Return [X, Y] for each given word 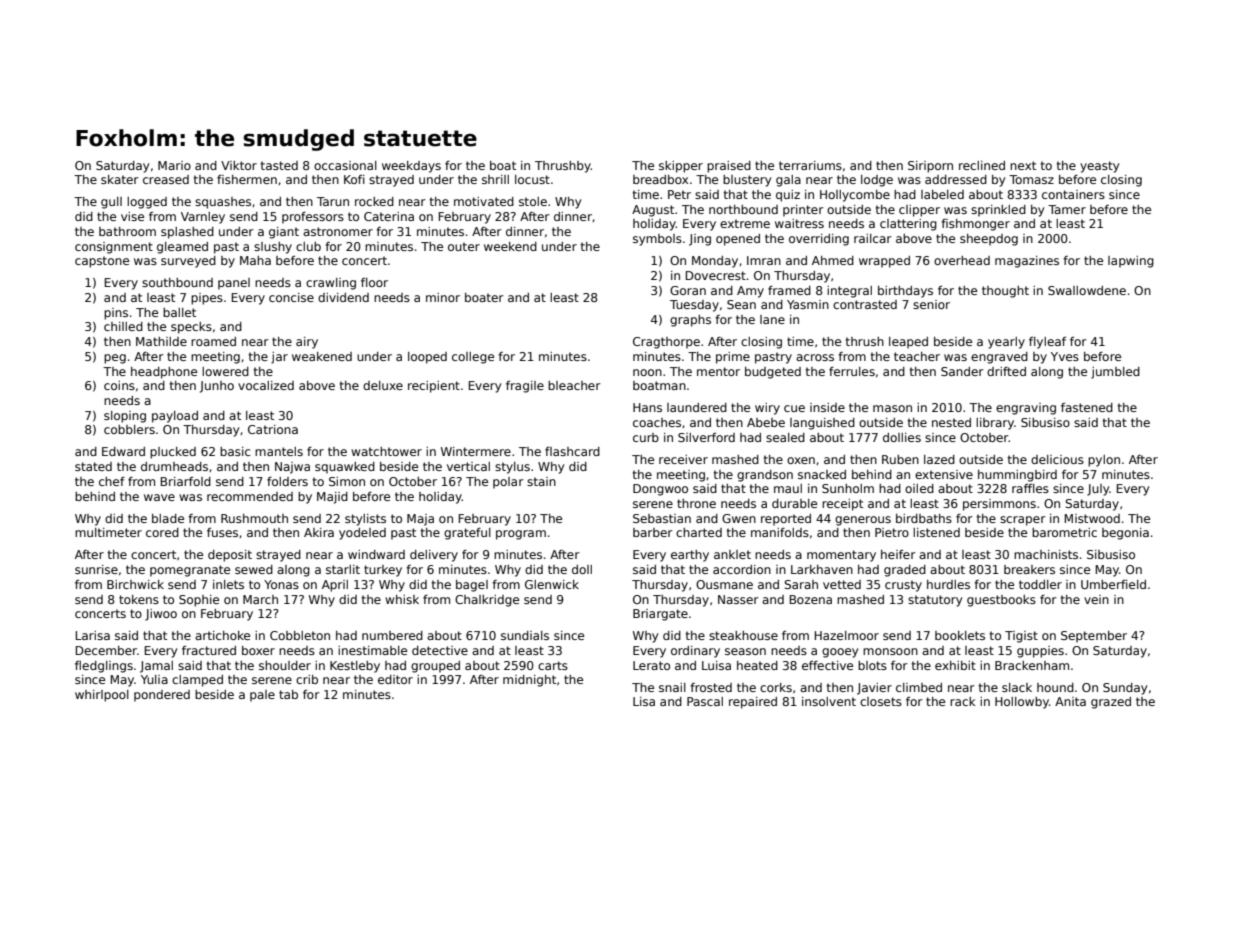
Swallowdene [1087, 290]
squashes [223, 203]
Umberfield [1113, 584]
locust [532, 179]
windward [376, 554]
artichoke [222, 635]
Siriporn [930, 167]
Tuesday [694, 306]
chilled [123, 326]
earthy [690, 556]
